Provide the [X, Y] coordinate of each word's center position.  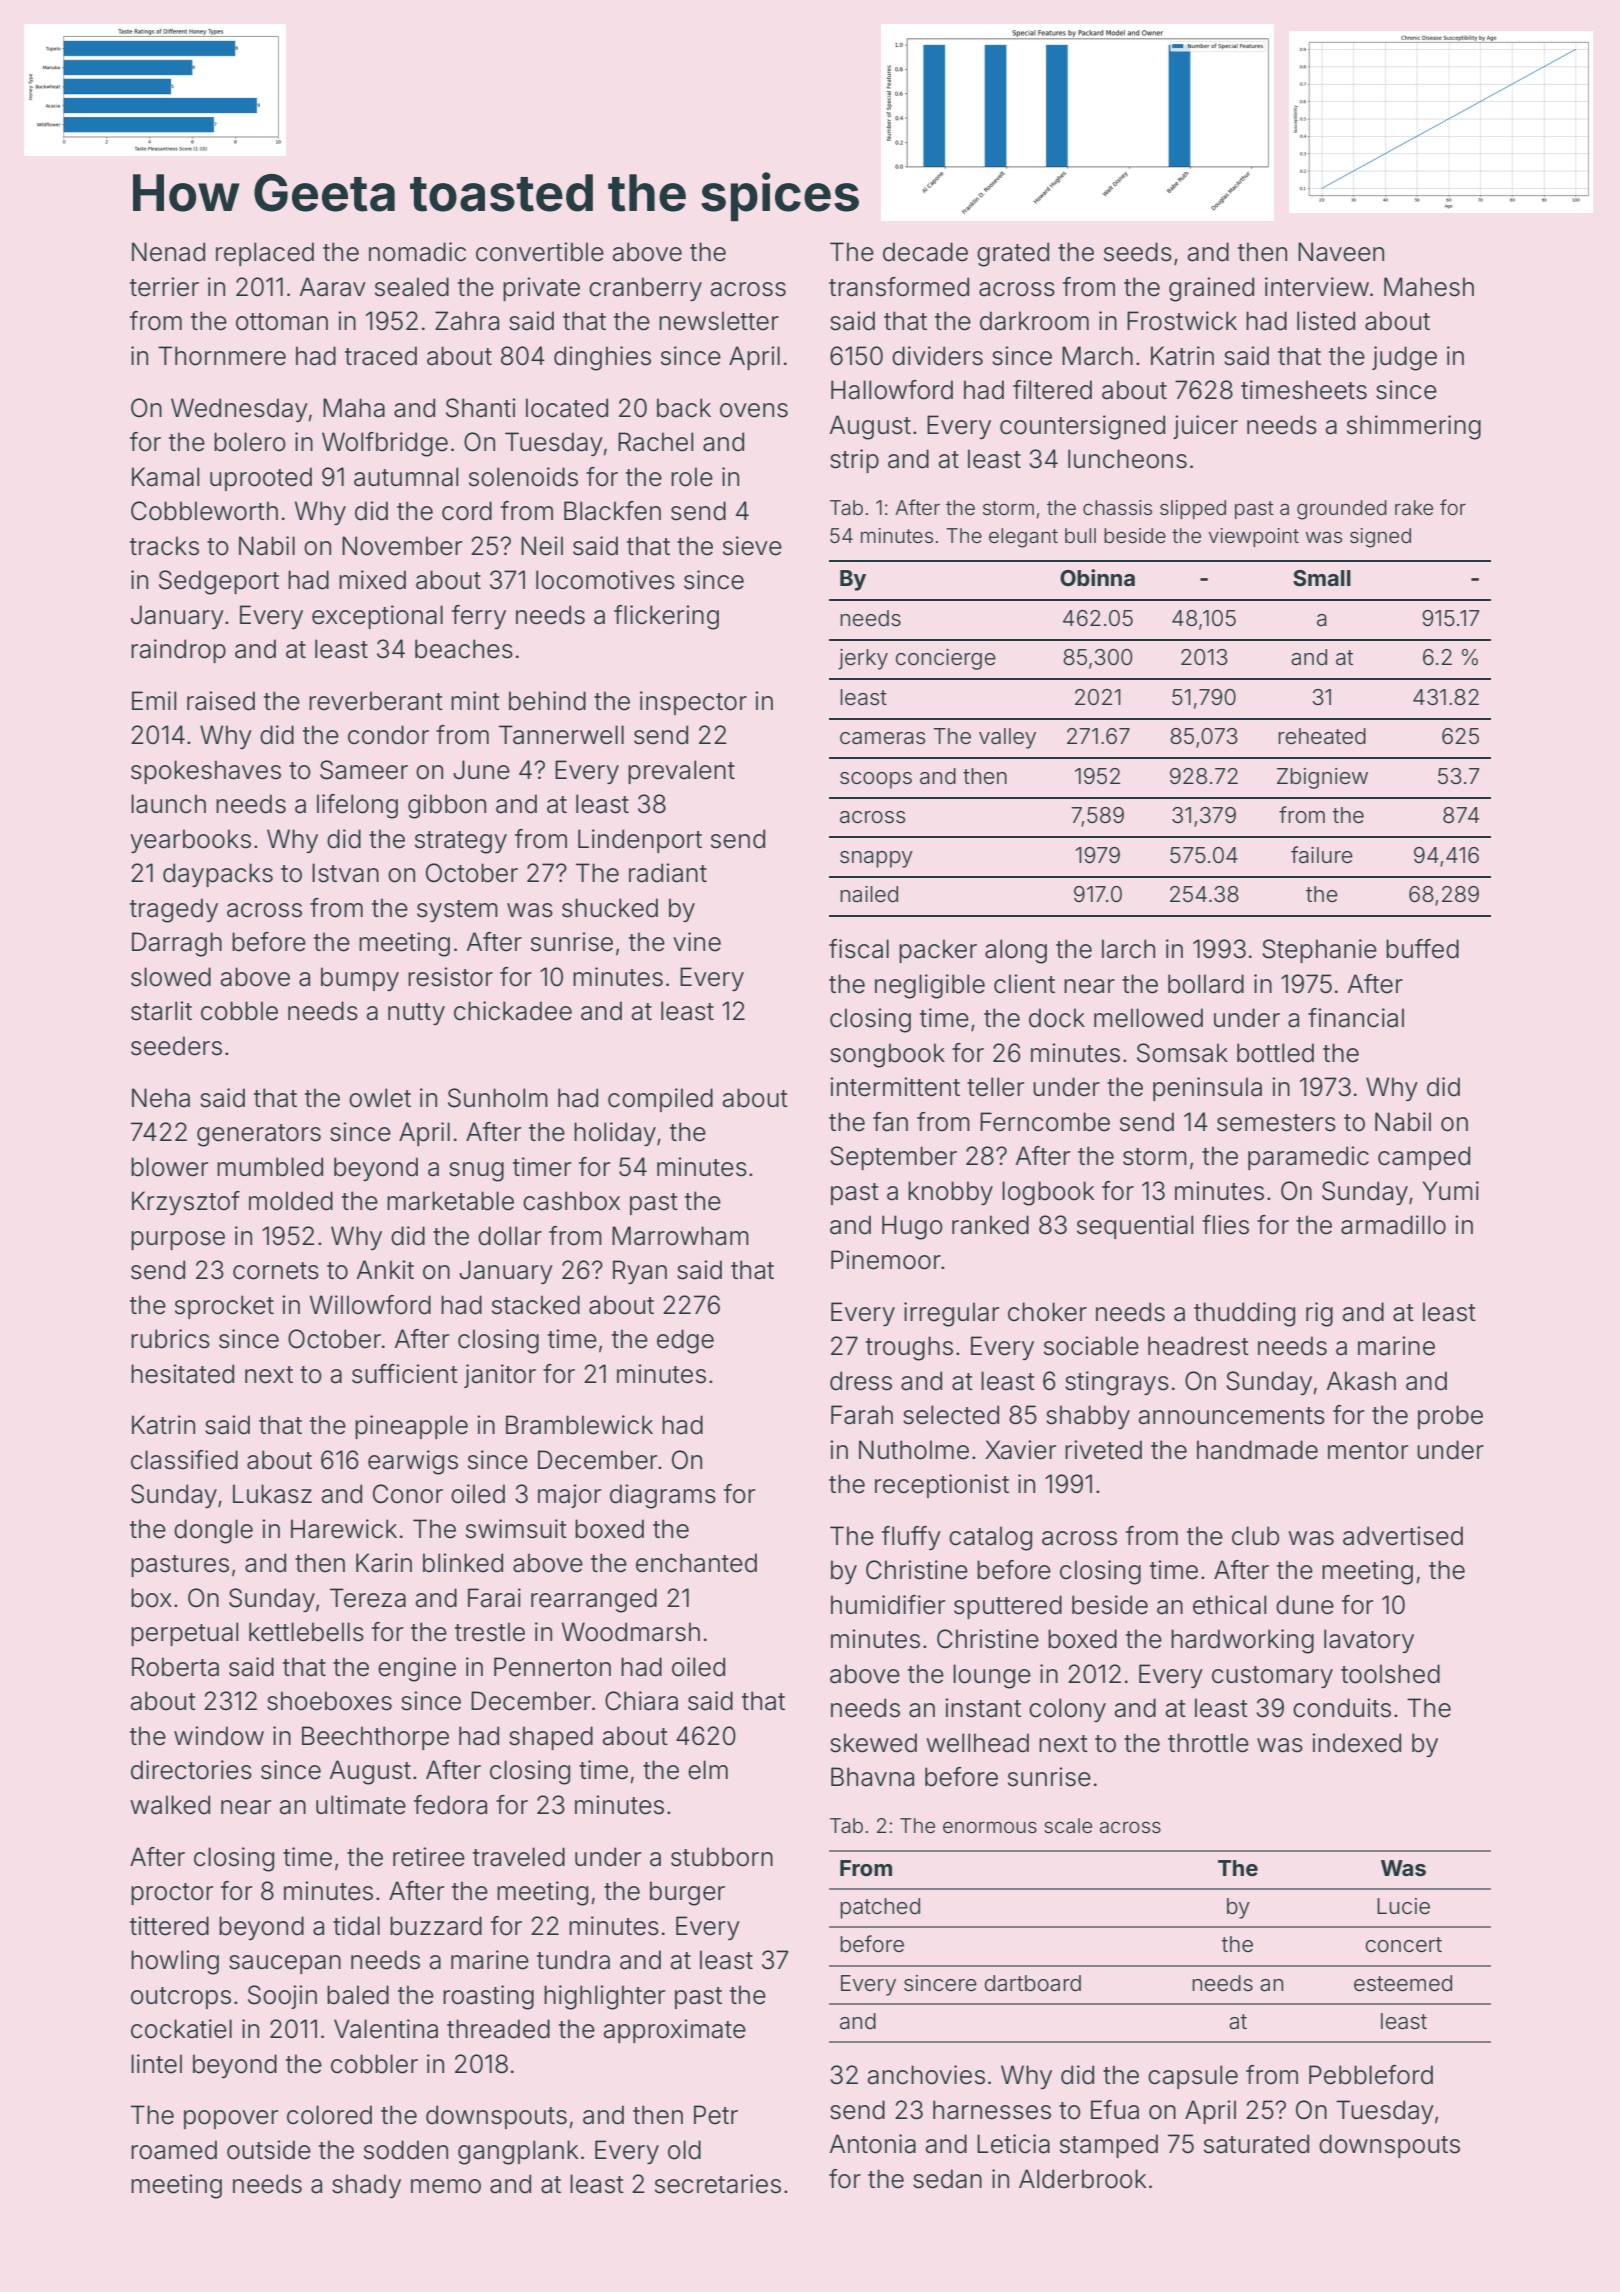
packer [938, 951]
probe [1450, 1417]
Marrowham [680, 1236]
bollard [1206, 984]
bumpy [360, 979]
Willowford [370, 1305]
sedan [947, 2179]
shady [366, 2186]
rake [1414, 507]
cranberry [645, 289]
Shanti [480, 408]
